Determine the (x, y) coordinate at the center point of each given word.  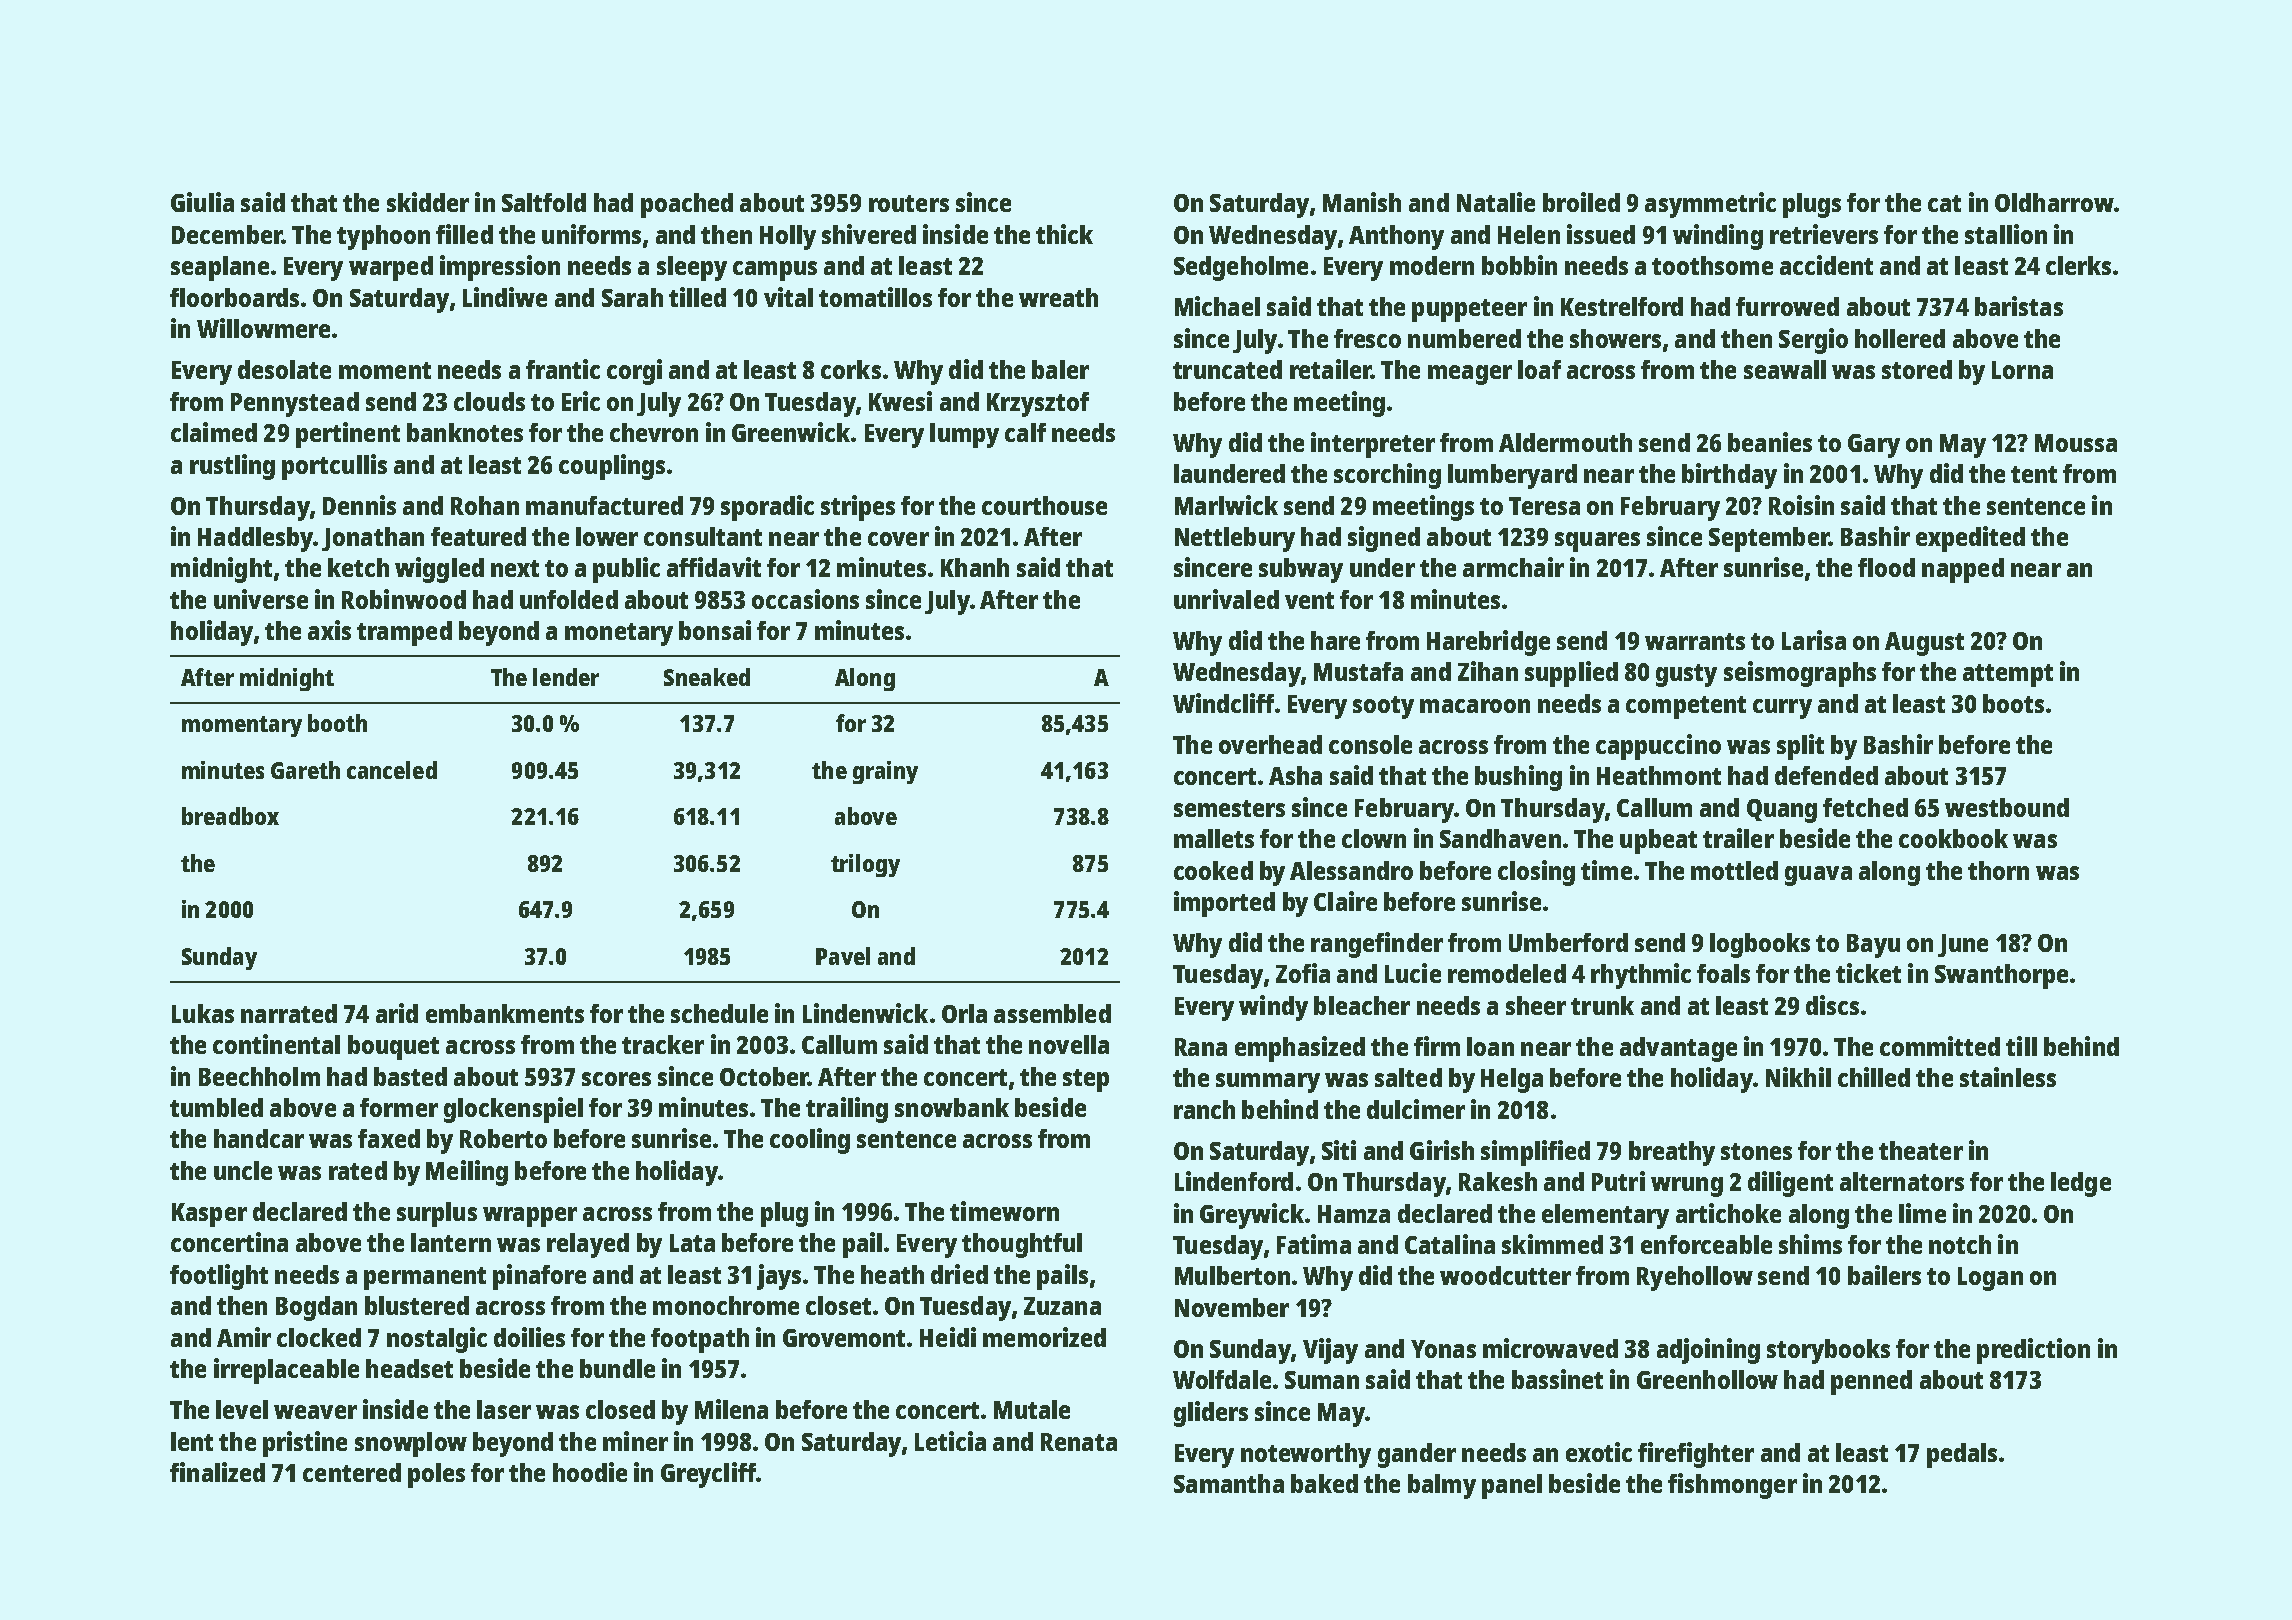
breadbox (230, 816)
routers (909, 203)
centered (352, 1472)
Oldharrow (2054, 202)
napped (1963, 570)
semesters (1229, 808)
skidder (428, 202)
